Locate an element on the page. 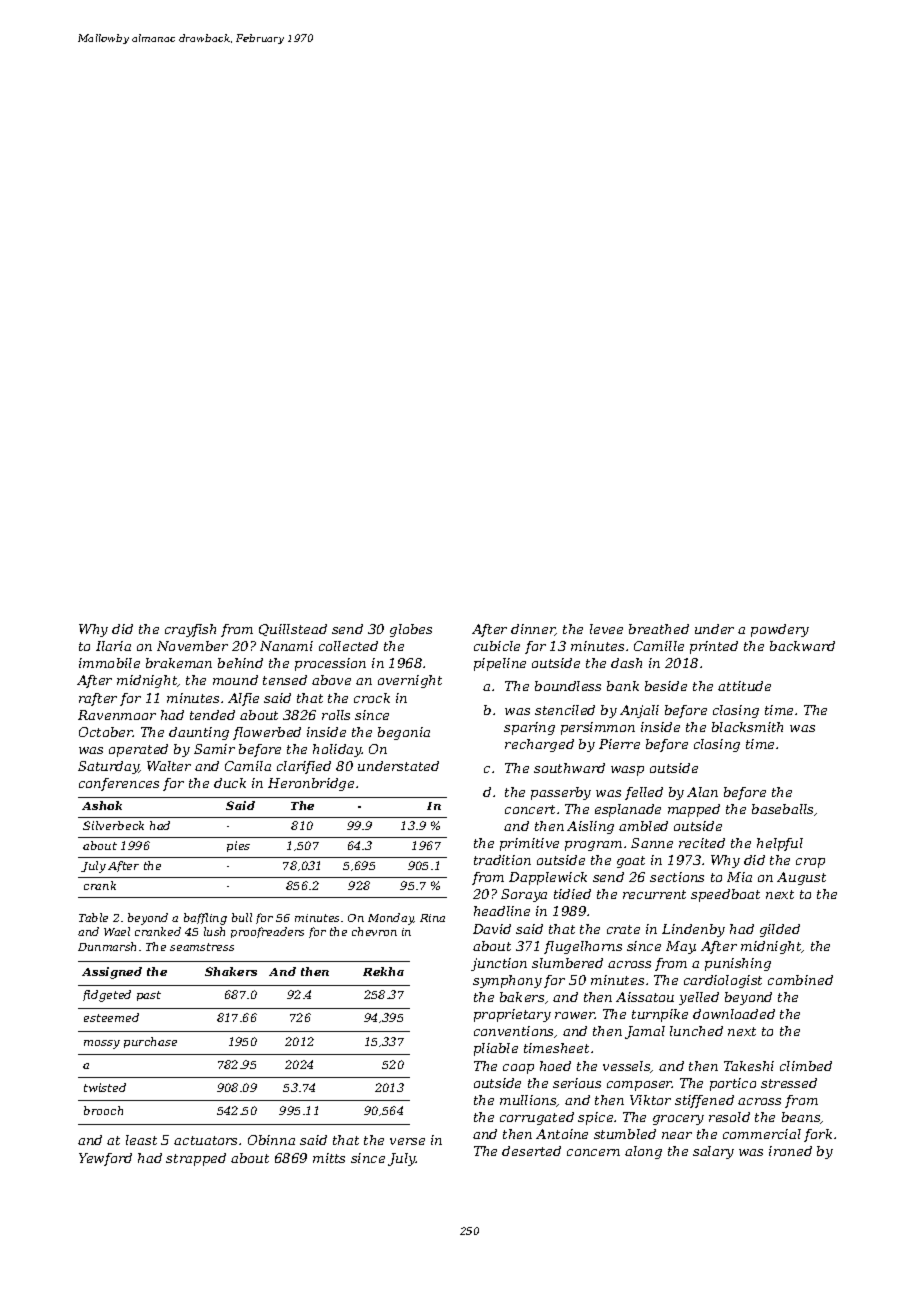 This page has width=920, height=1307. proprietary is located at coordinates (512, 1015).
